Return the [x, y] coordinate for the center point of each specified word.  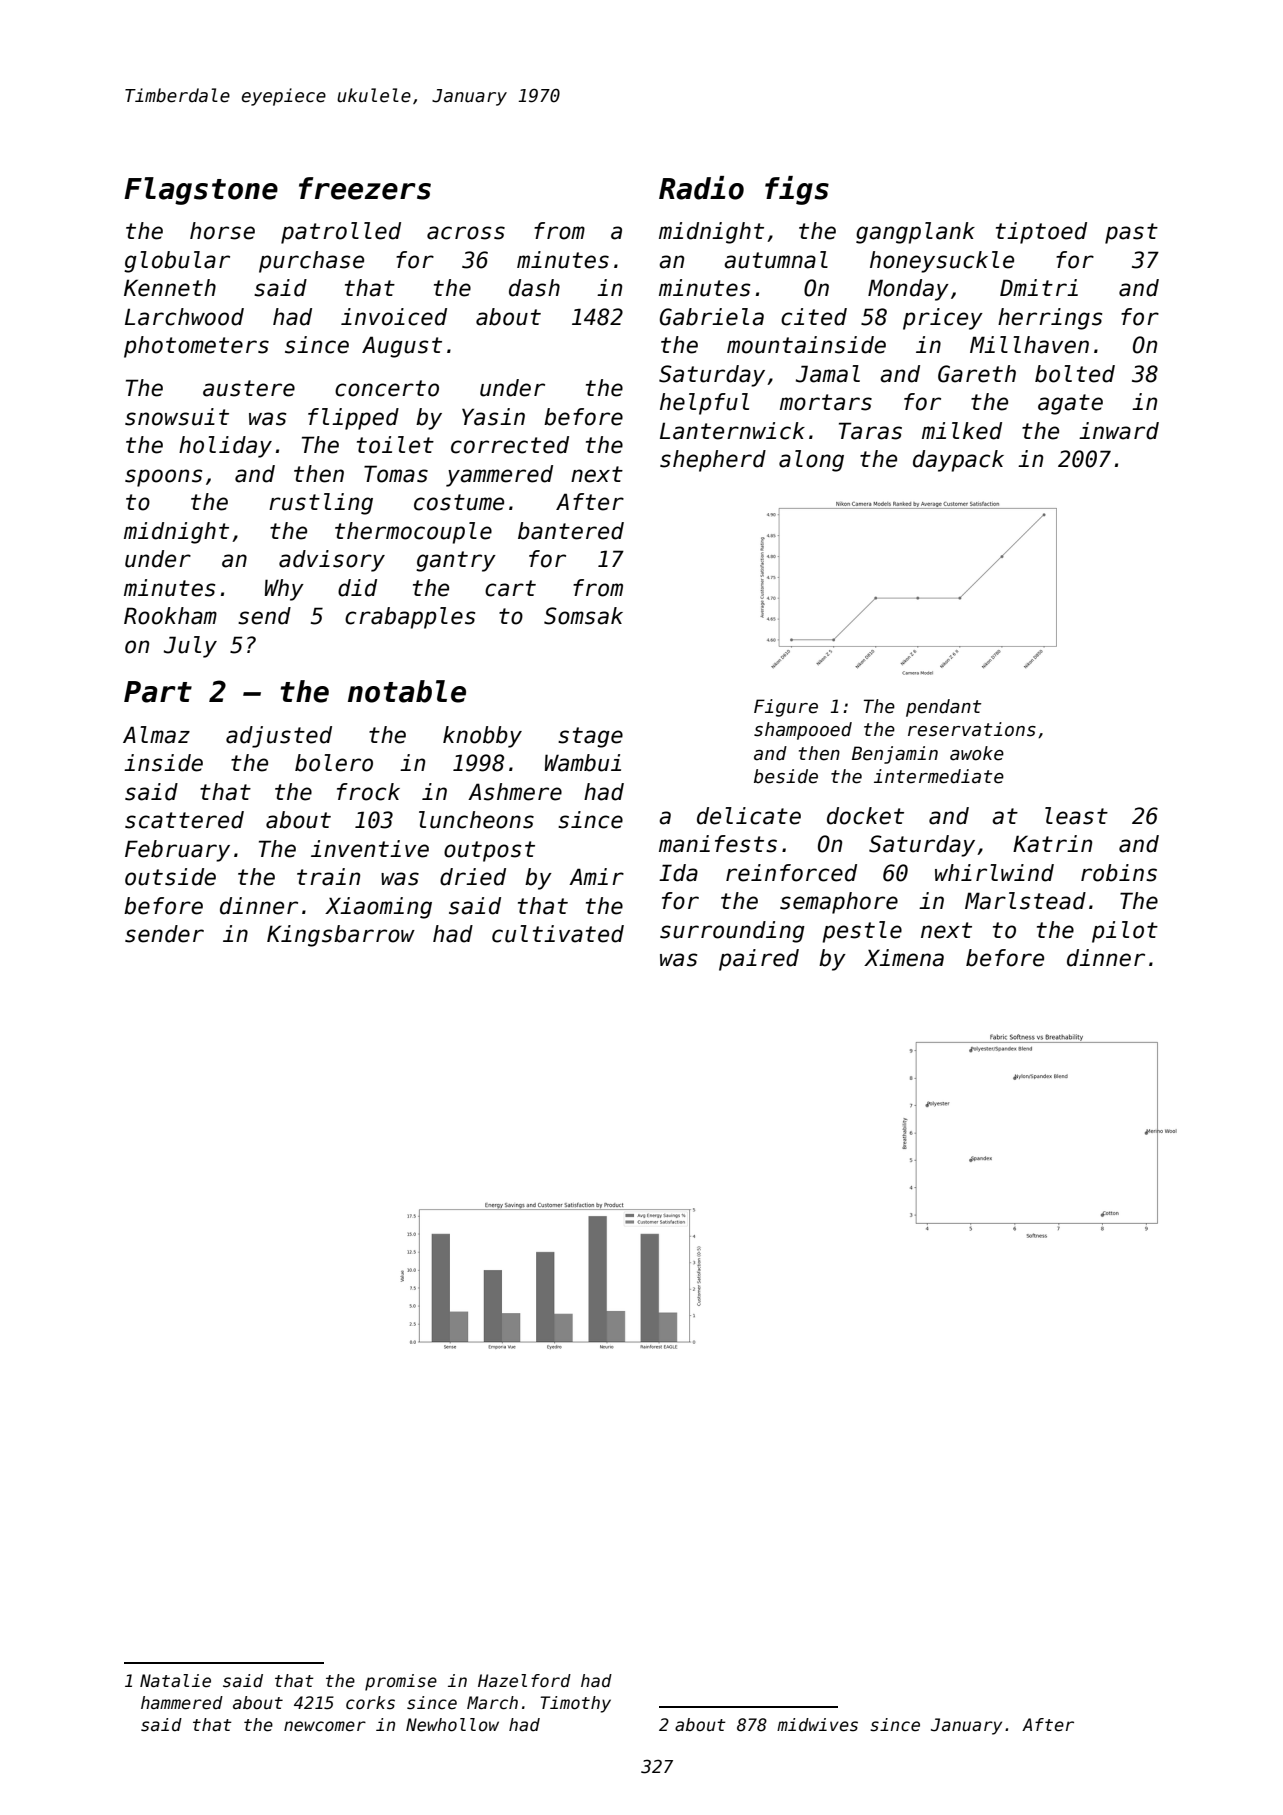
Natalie [175, 1681]
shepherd [713, 461]
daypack [958, 461]
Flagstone [201, 191]
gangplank [915, 233]
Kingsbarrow [341, 936]
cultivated [558, 934]
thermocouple [413, 533]
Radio [701, 188]
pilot [1125, 932]
